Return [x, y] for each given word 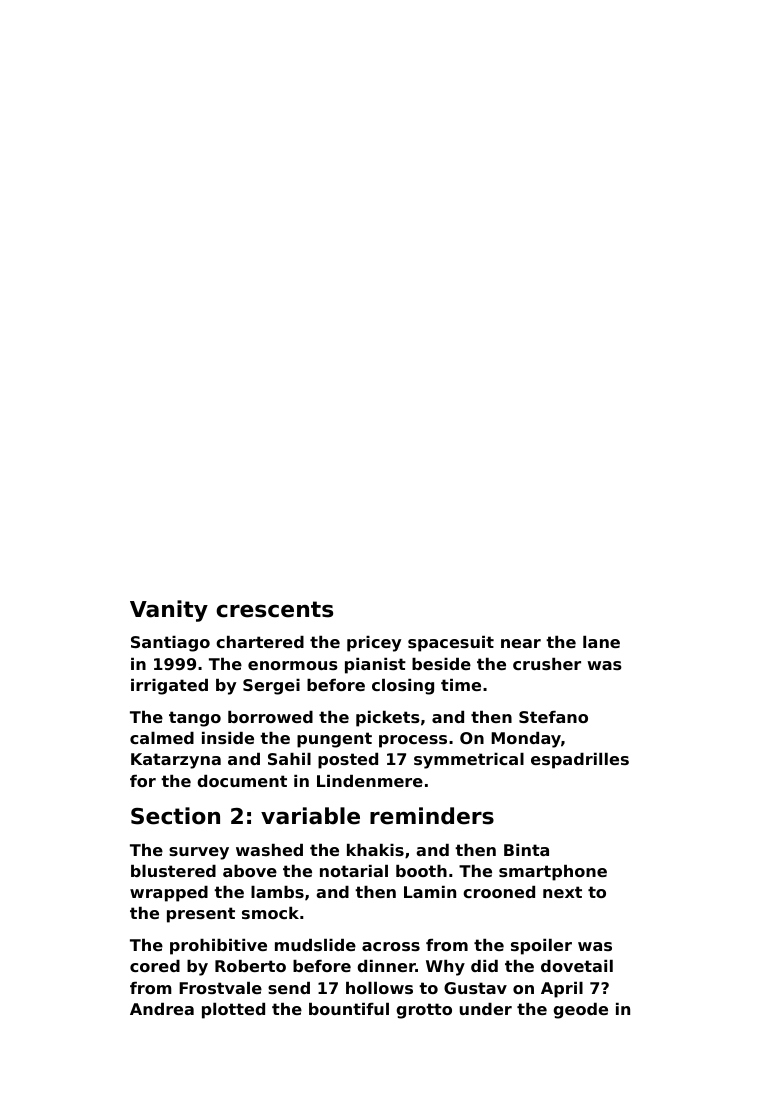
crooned [499, 892]
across [391, 946]
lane [601, 642]
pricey [374, 644]
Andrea [162, 1009]
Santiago [170, 644]
